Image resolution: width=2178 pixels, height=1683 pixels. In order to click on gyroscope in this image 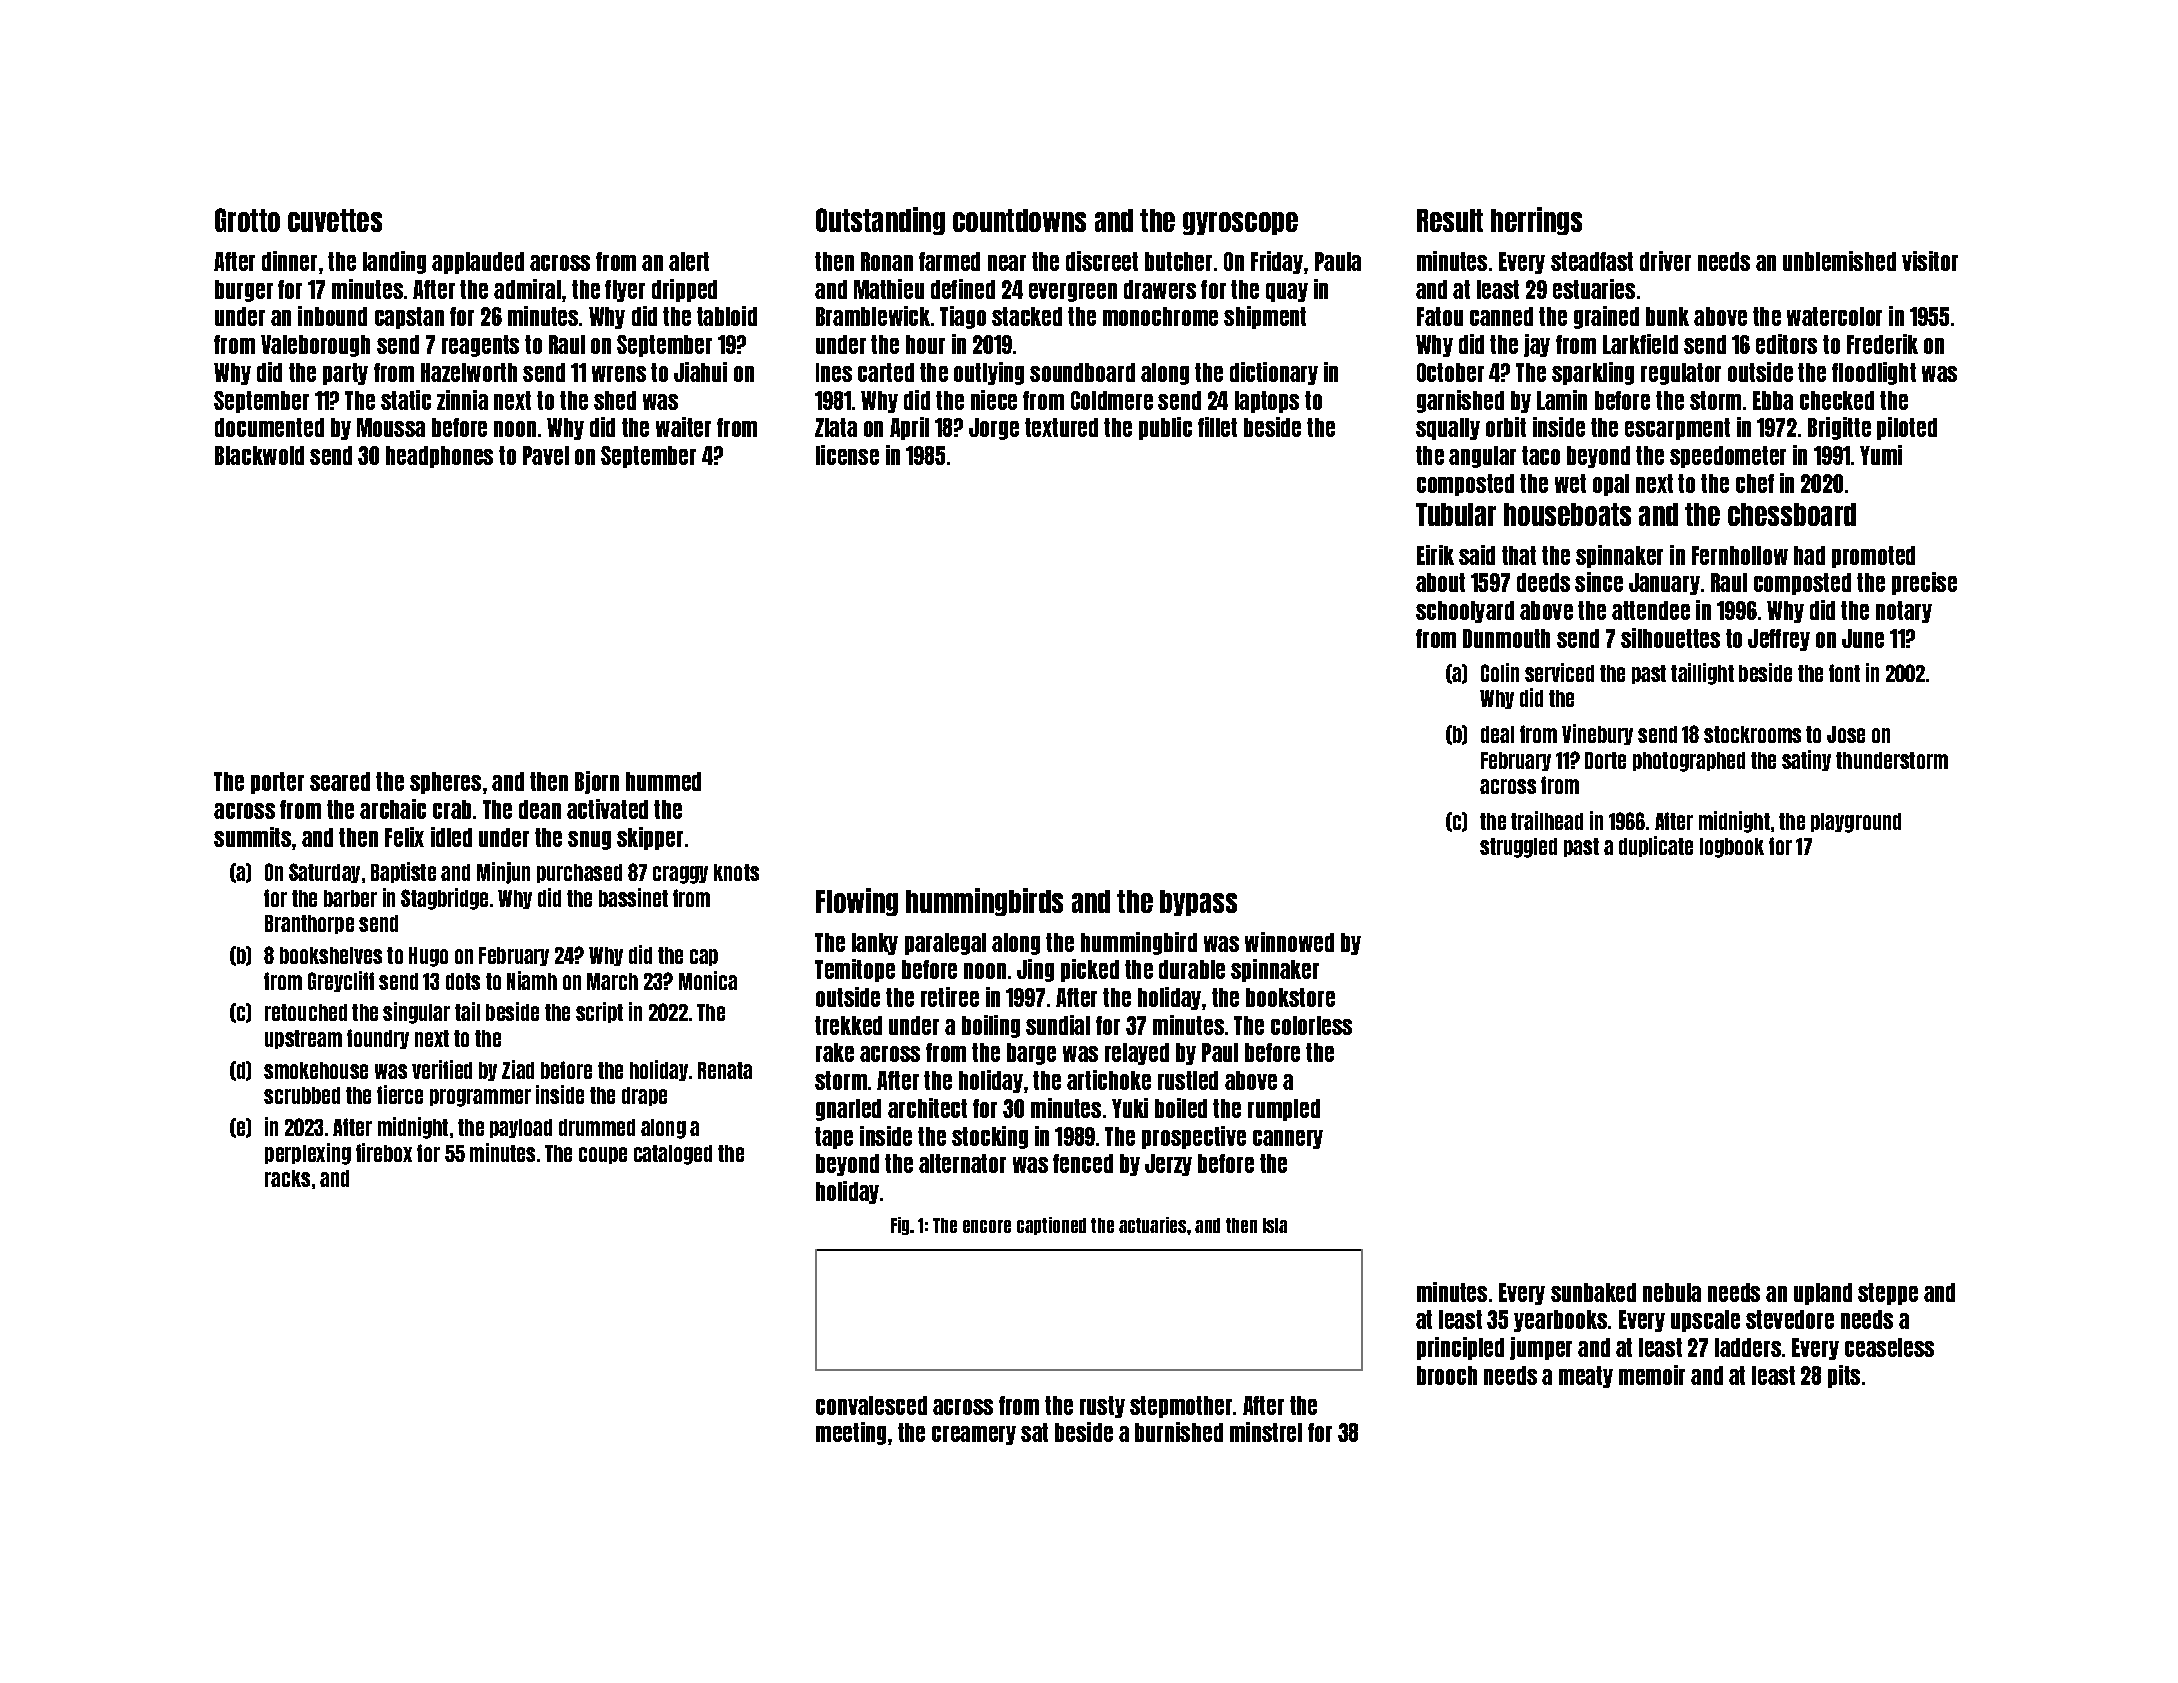, I will do `click(1240, 223)`.
